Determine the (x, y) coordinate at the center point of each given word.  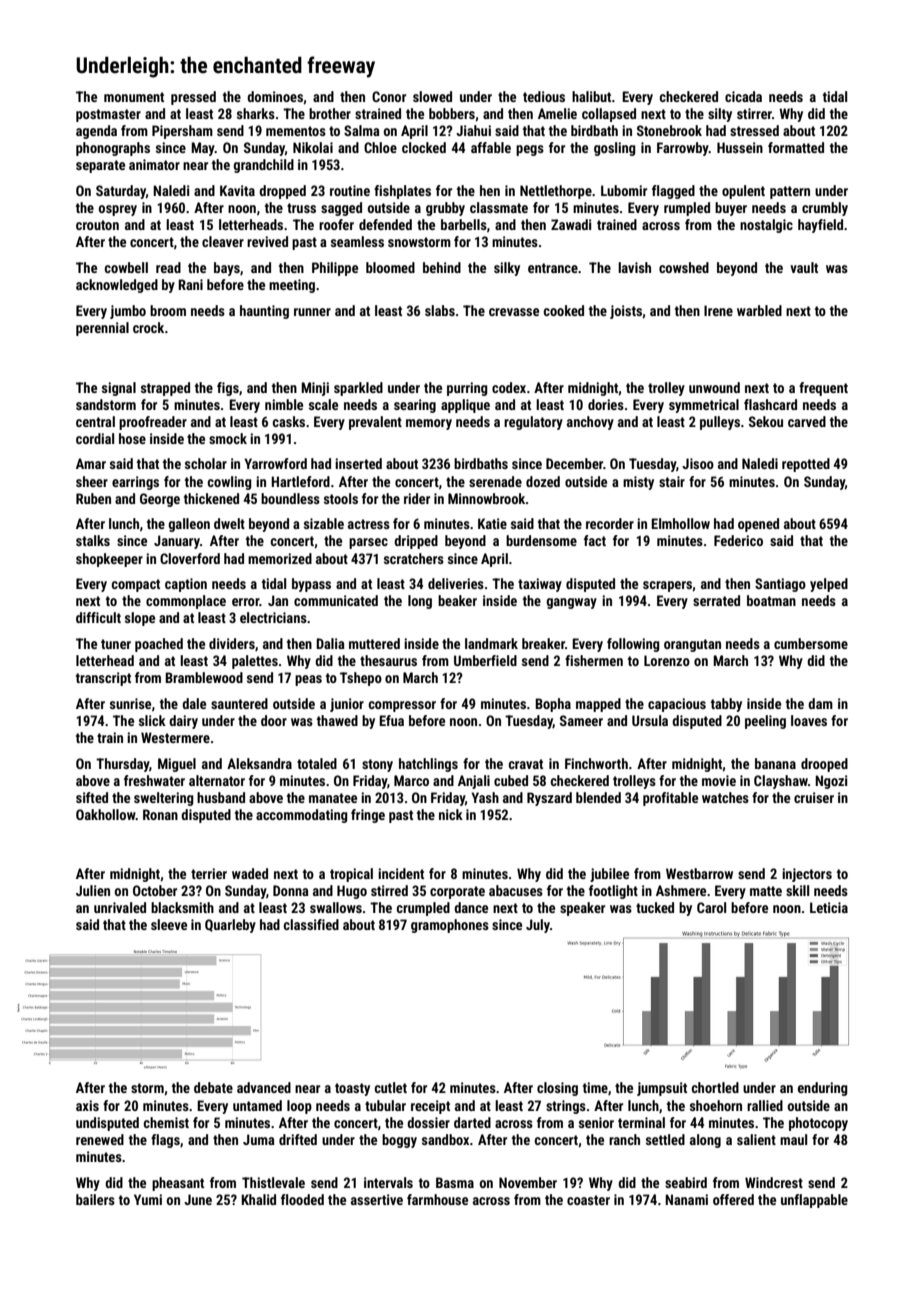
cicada (743, 96)
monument (134, 97)
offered (733, 1199)
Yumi (148, 1199)
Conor (389, 96)
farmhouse (437, 1199)
